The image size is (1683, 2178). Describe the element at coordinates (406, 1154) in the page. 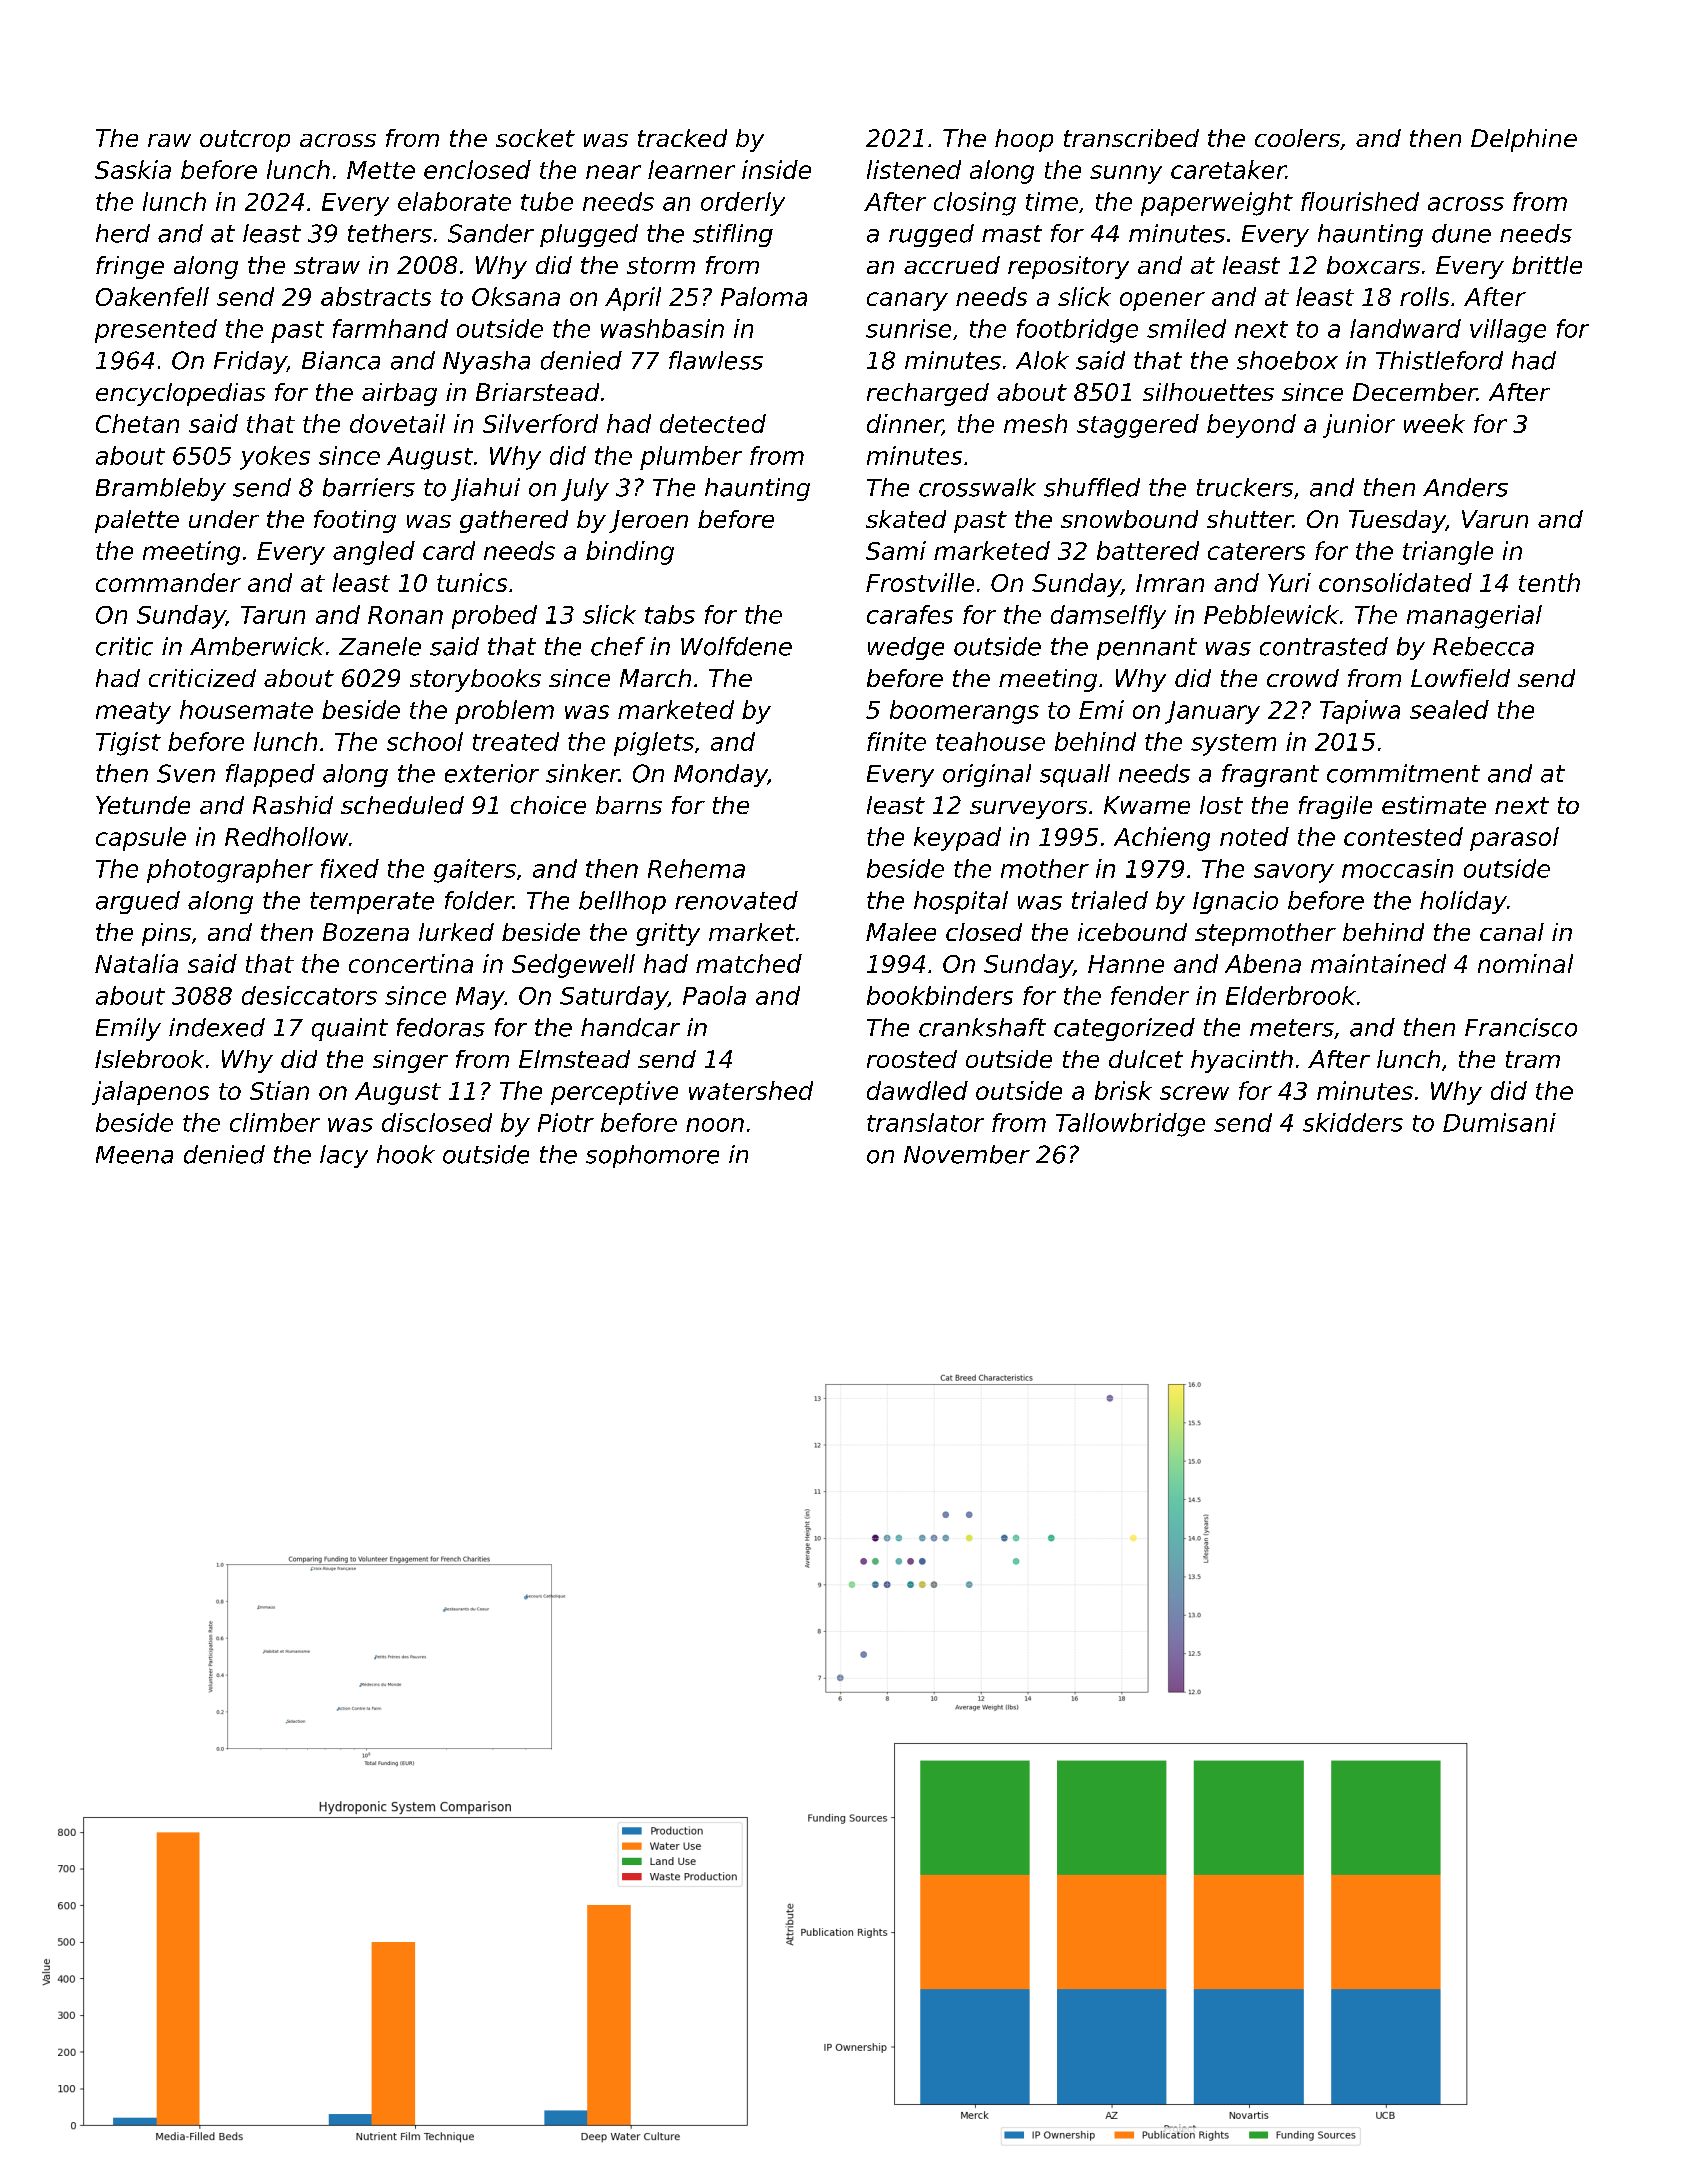

I see `hook` at that location.
